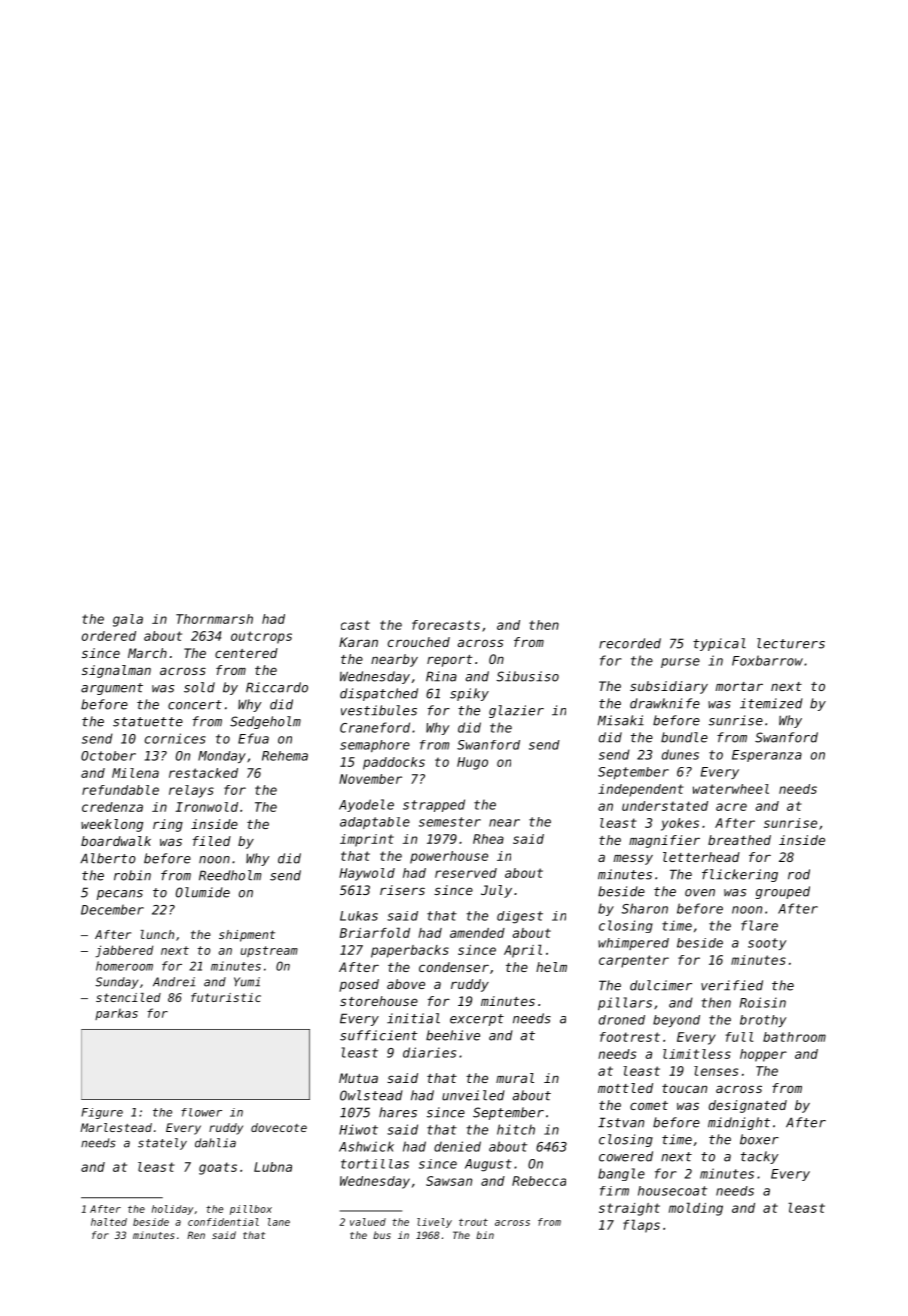  What do you see at coordinates (515, 1078) in the screenshot?
I see `mural` at bounding box center [515, 1078].
